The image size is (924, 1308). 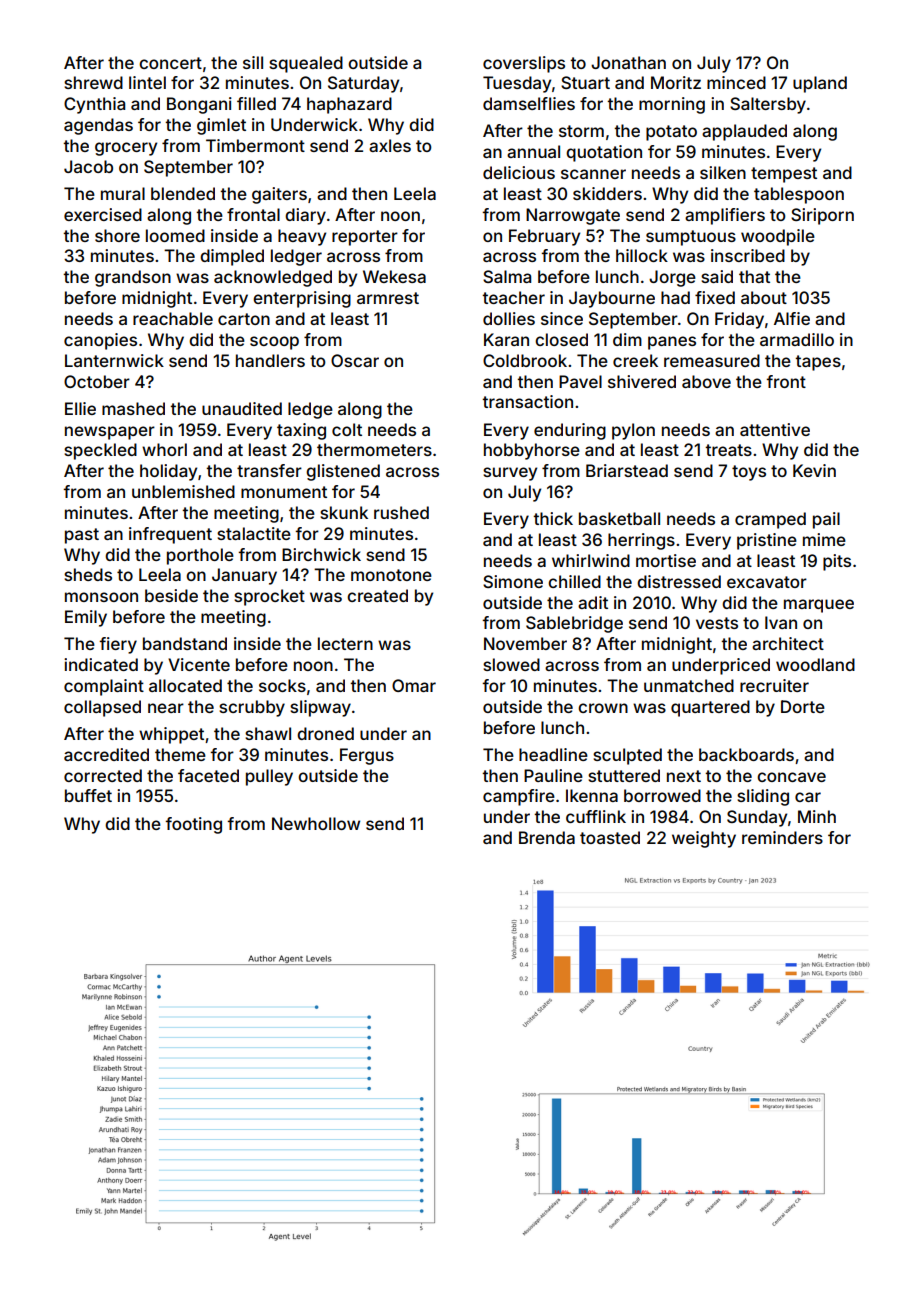 What do you see at coordinates (767, 582) in the screenshot?
I see `excavator` at bounding box center [767, 582].
